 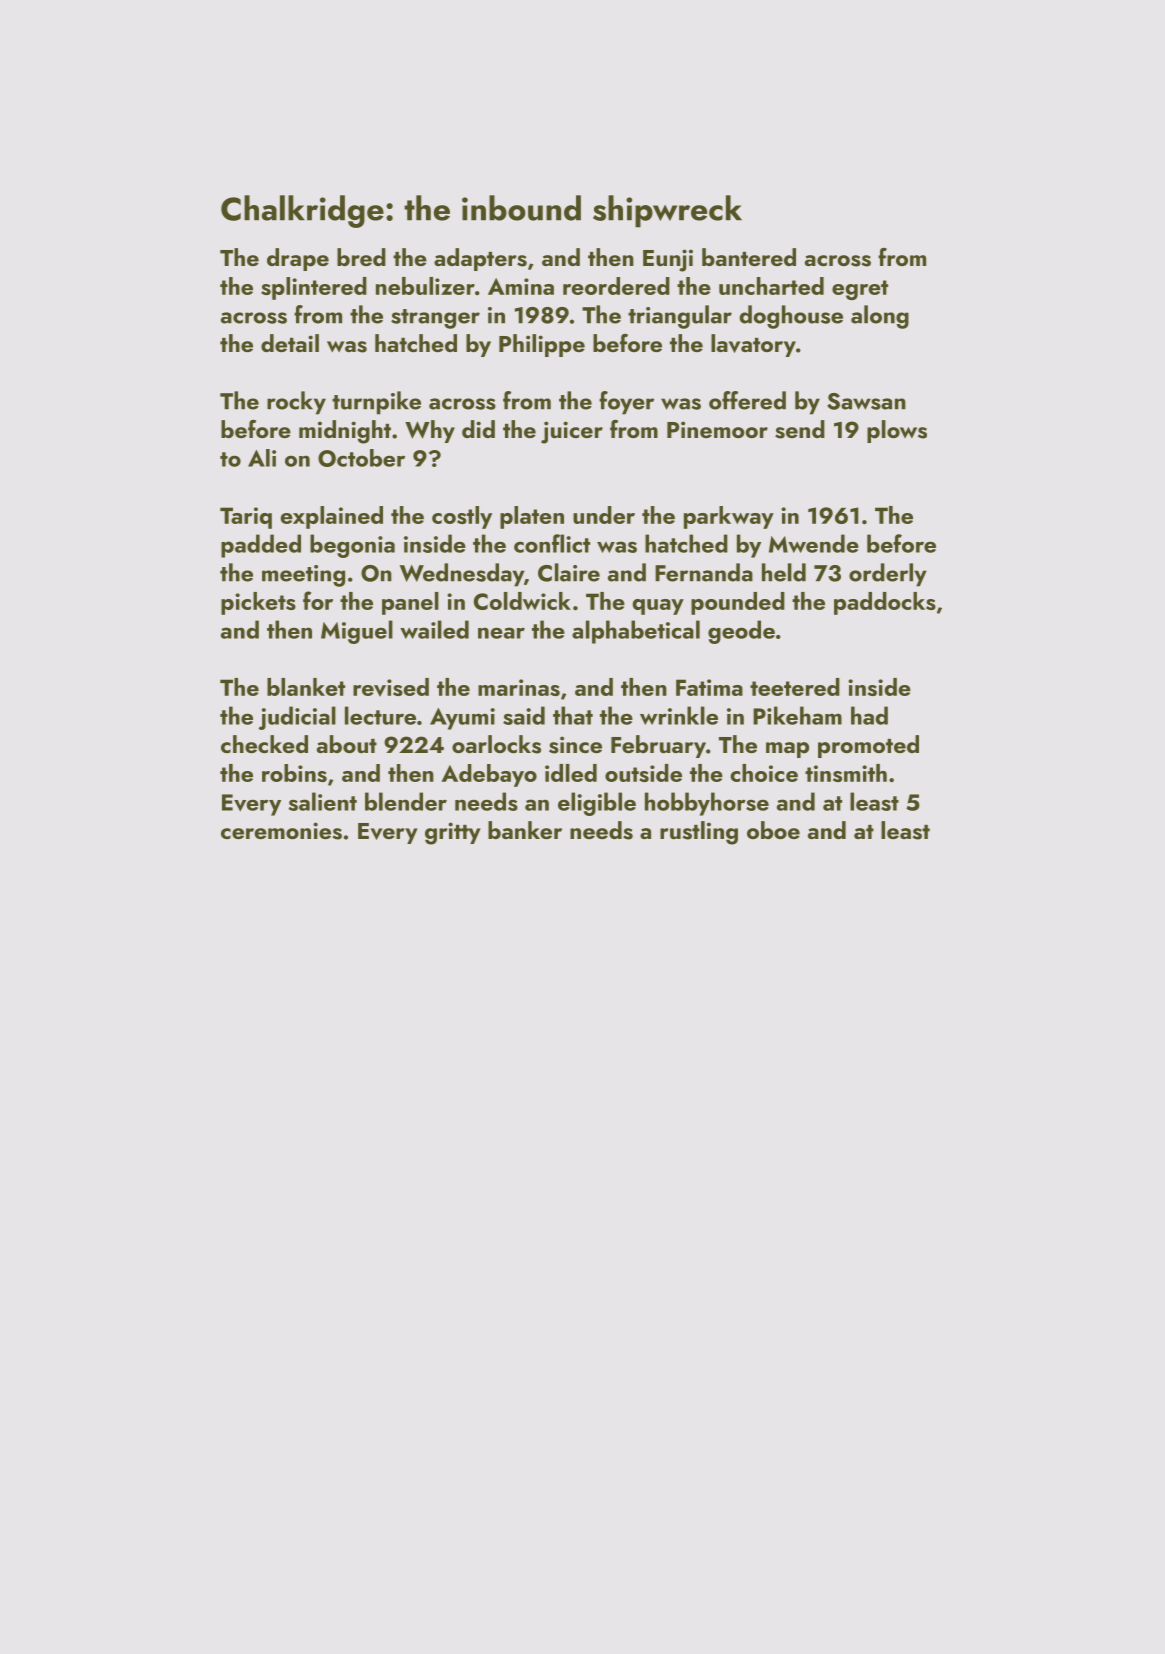 I want to click on bantered, so click(x=749, y=257).
